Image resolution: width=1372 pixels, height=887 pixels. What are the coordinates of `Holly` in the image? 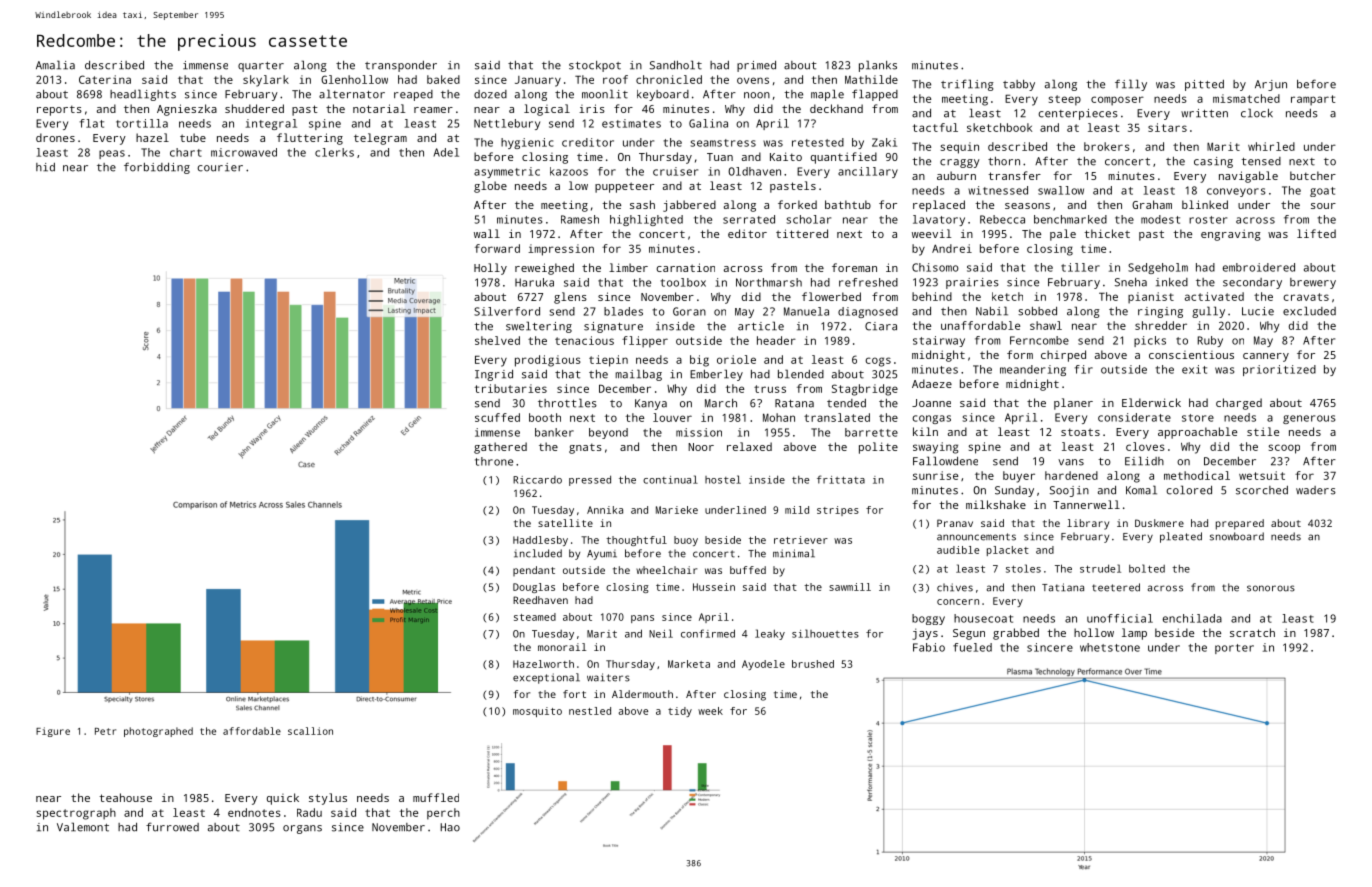 It's located at (490, 269).
